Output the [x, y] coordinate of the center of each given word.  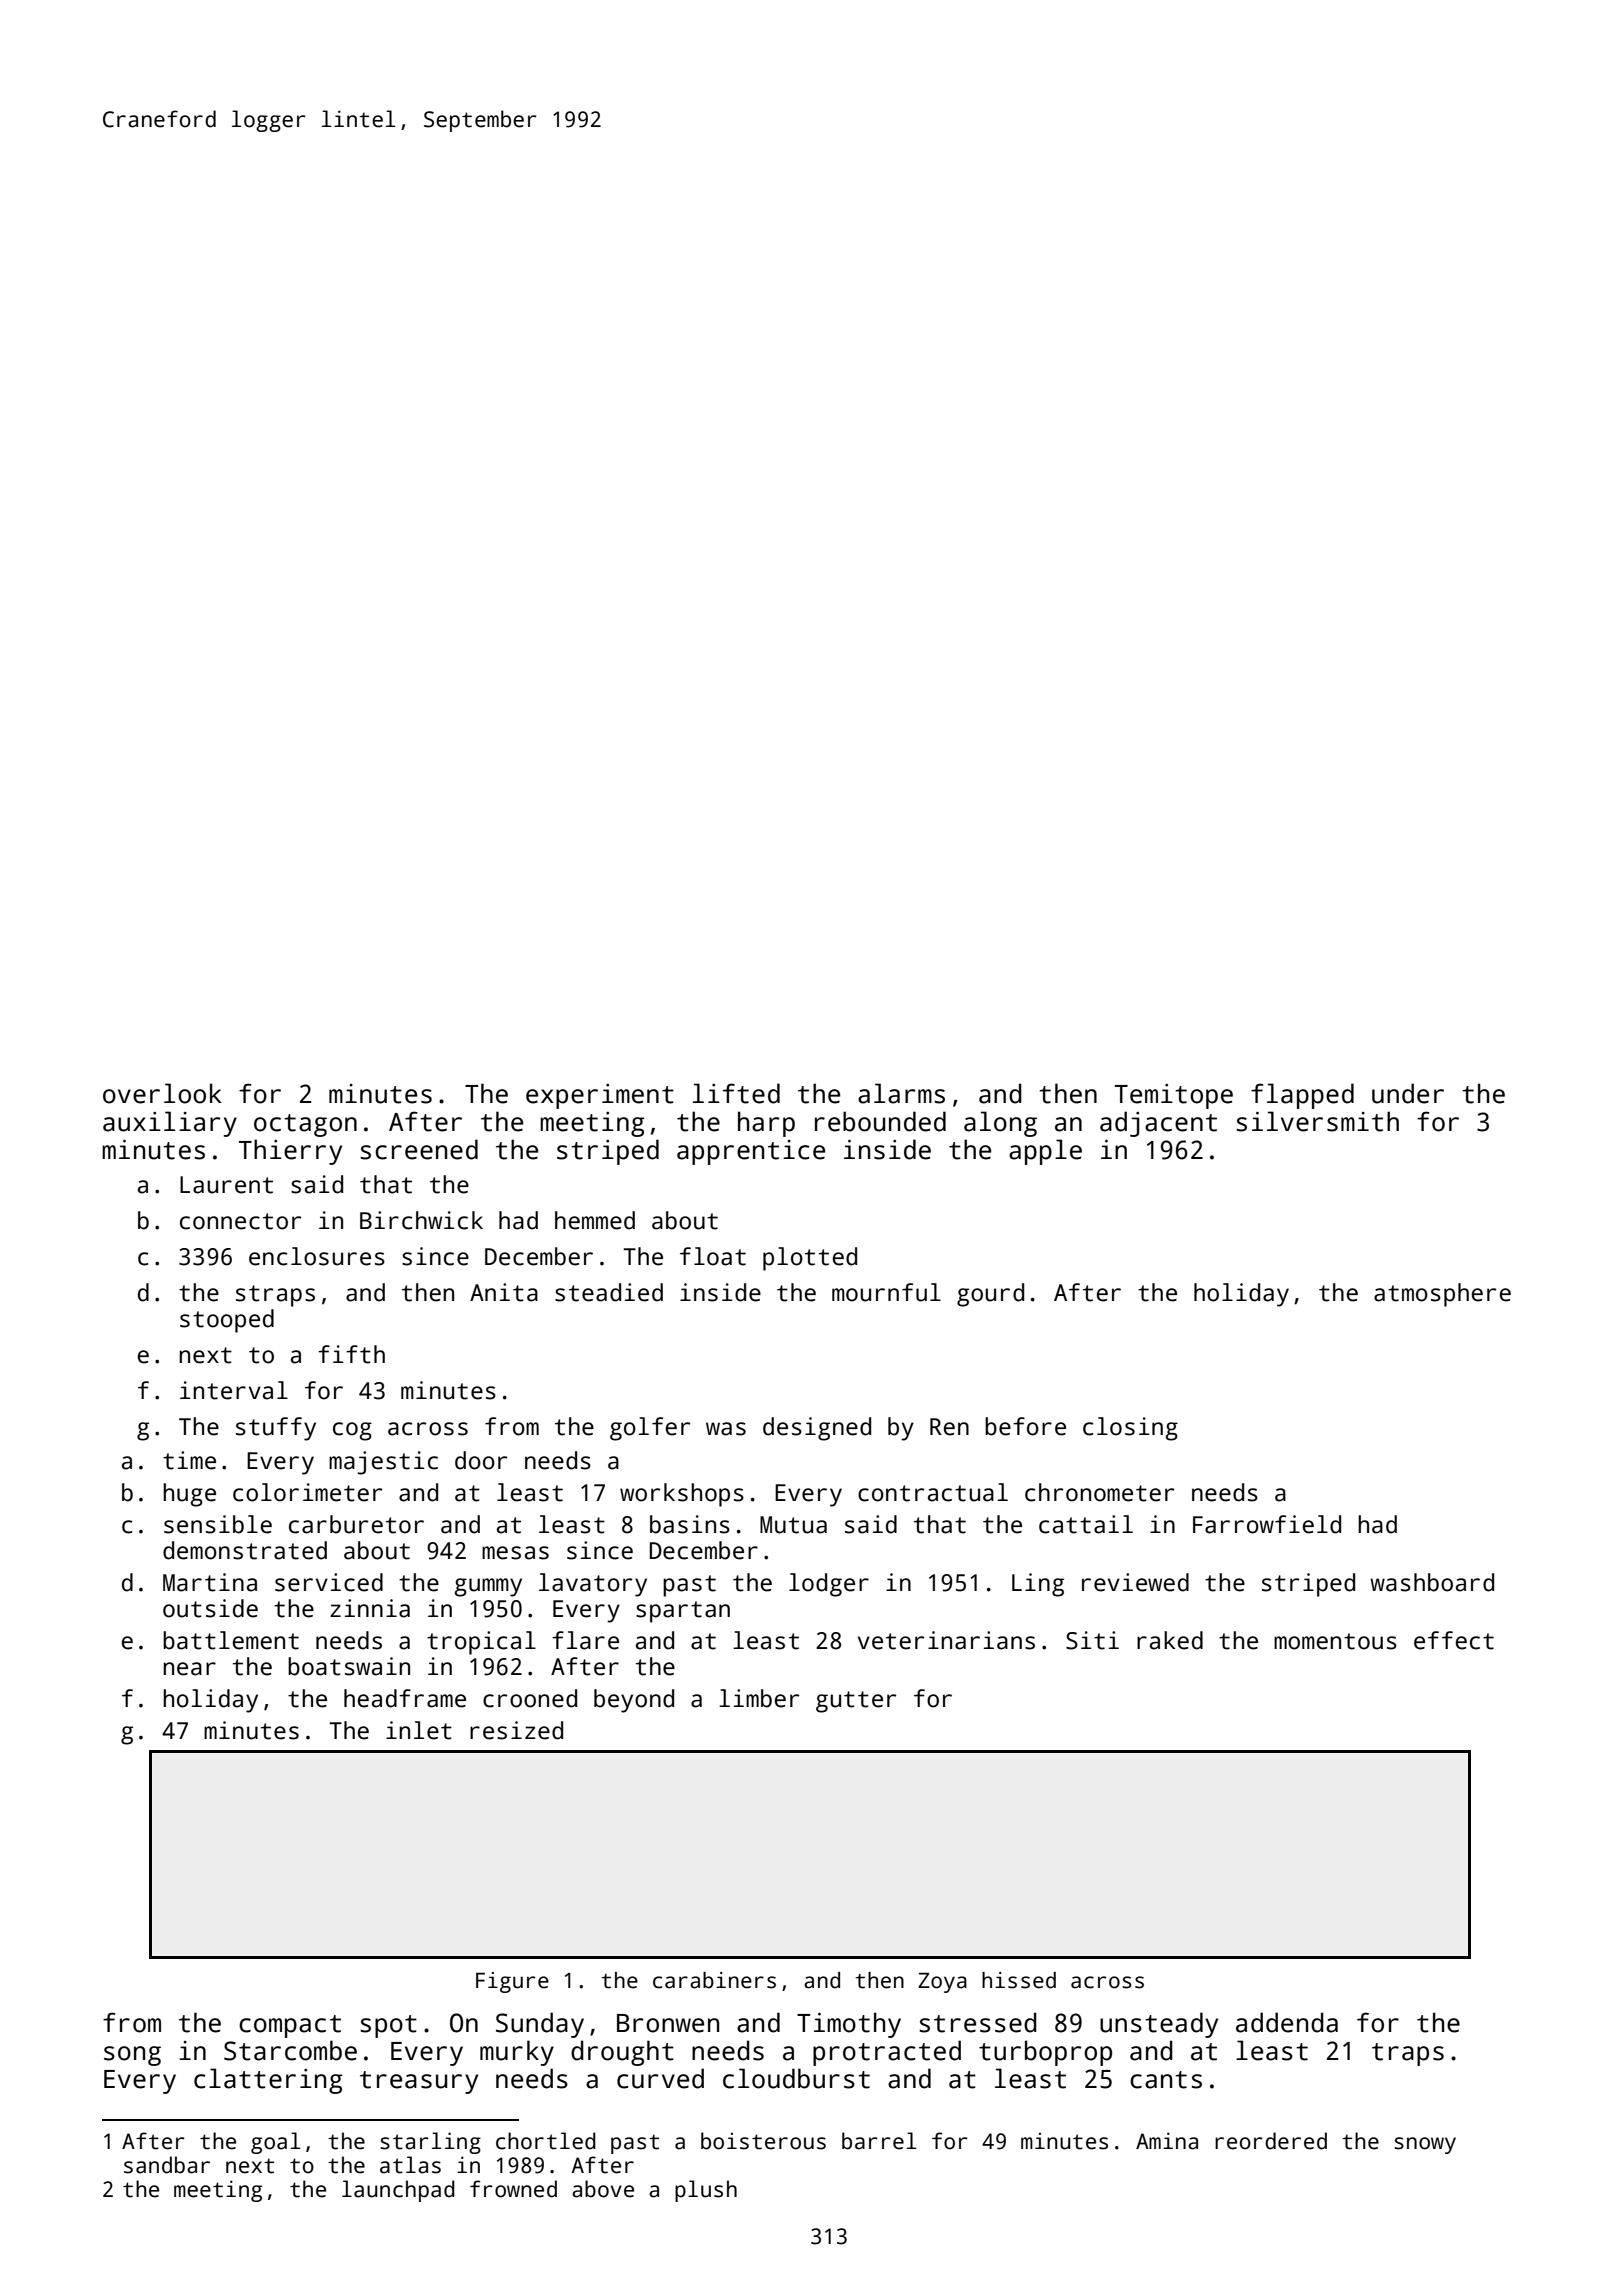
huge [189, 1495]
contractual [933, 1492]
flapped [1302, 1096]
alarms [901, 1093]
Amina [1167, 2141]
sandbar [167, 2165]
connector [240, 1221]
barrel [879, 2141]
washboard [1432, 1582]
